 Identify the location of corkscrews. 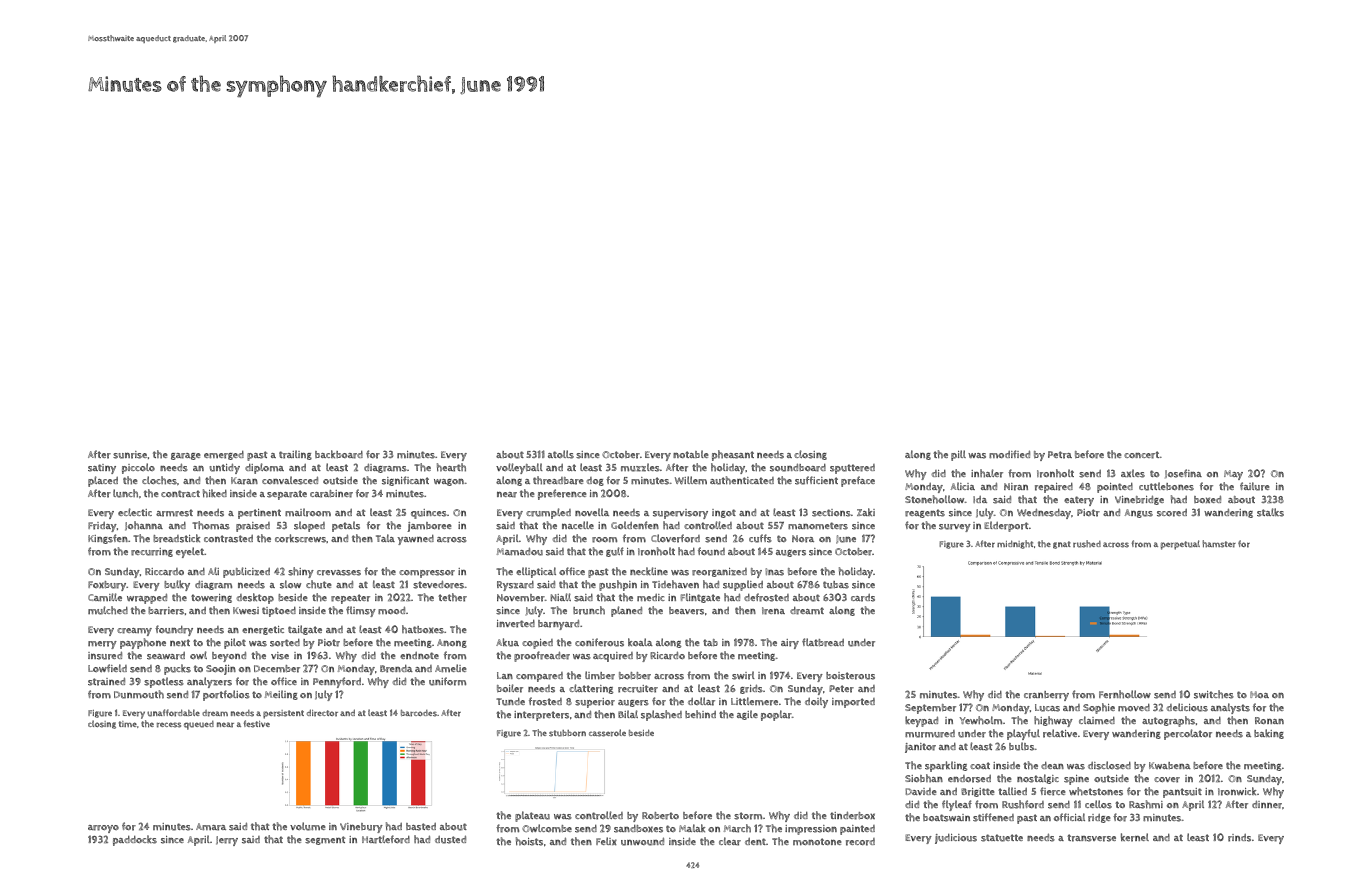
(300, 538).
